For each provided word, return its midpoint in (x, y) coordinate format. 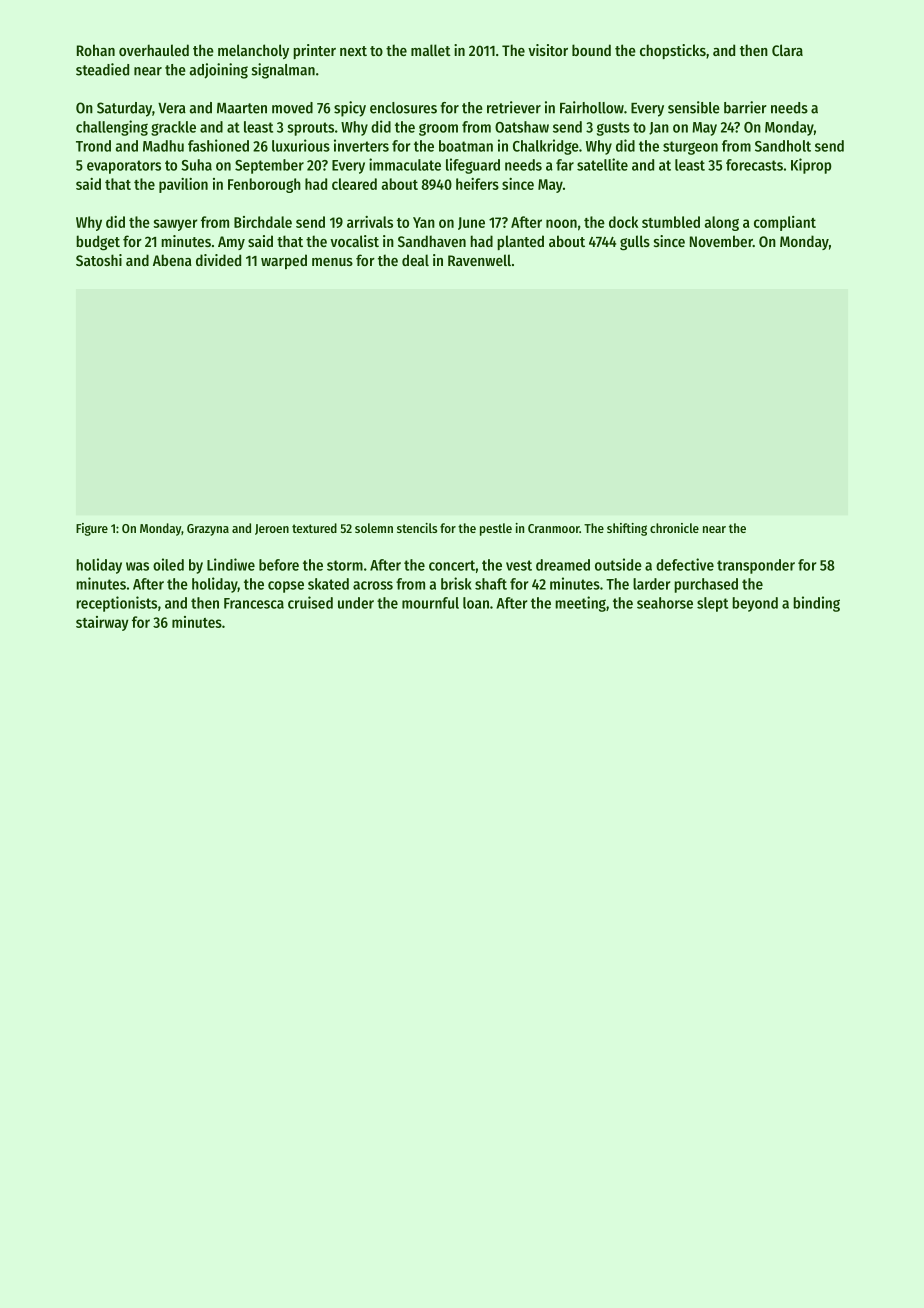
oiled (168, 564)
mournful (430, 603)
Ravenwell (479, 260)
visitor (548, 50)
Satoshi (99, 260)
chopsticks (673, 51)
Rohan (96, 50)
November (721, 241)
